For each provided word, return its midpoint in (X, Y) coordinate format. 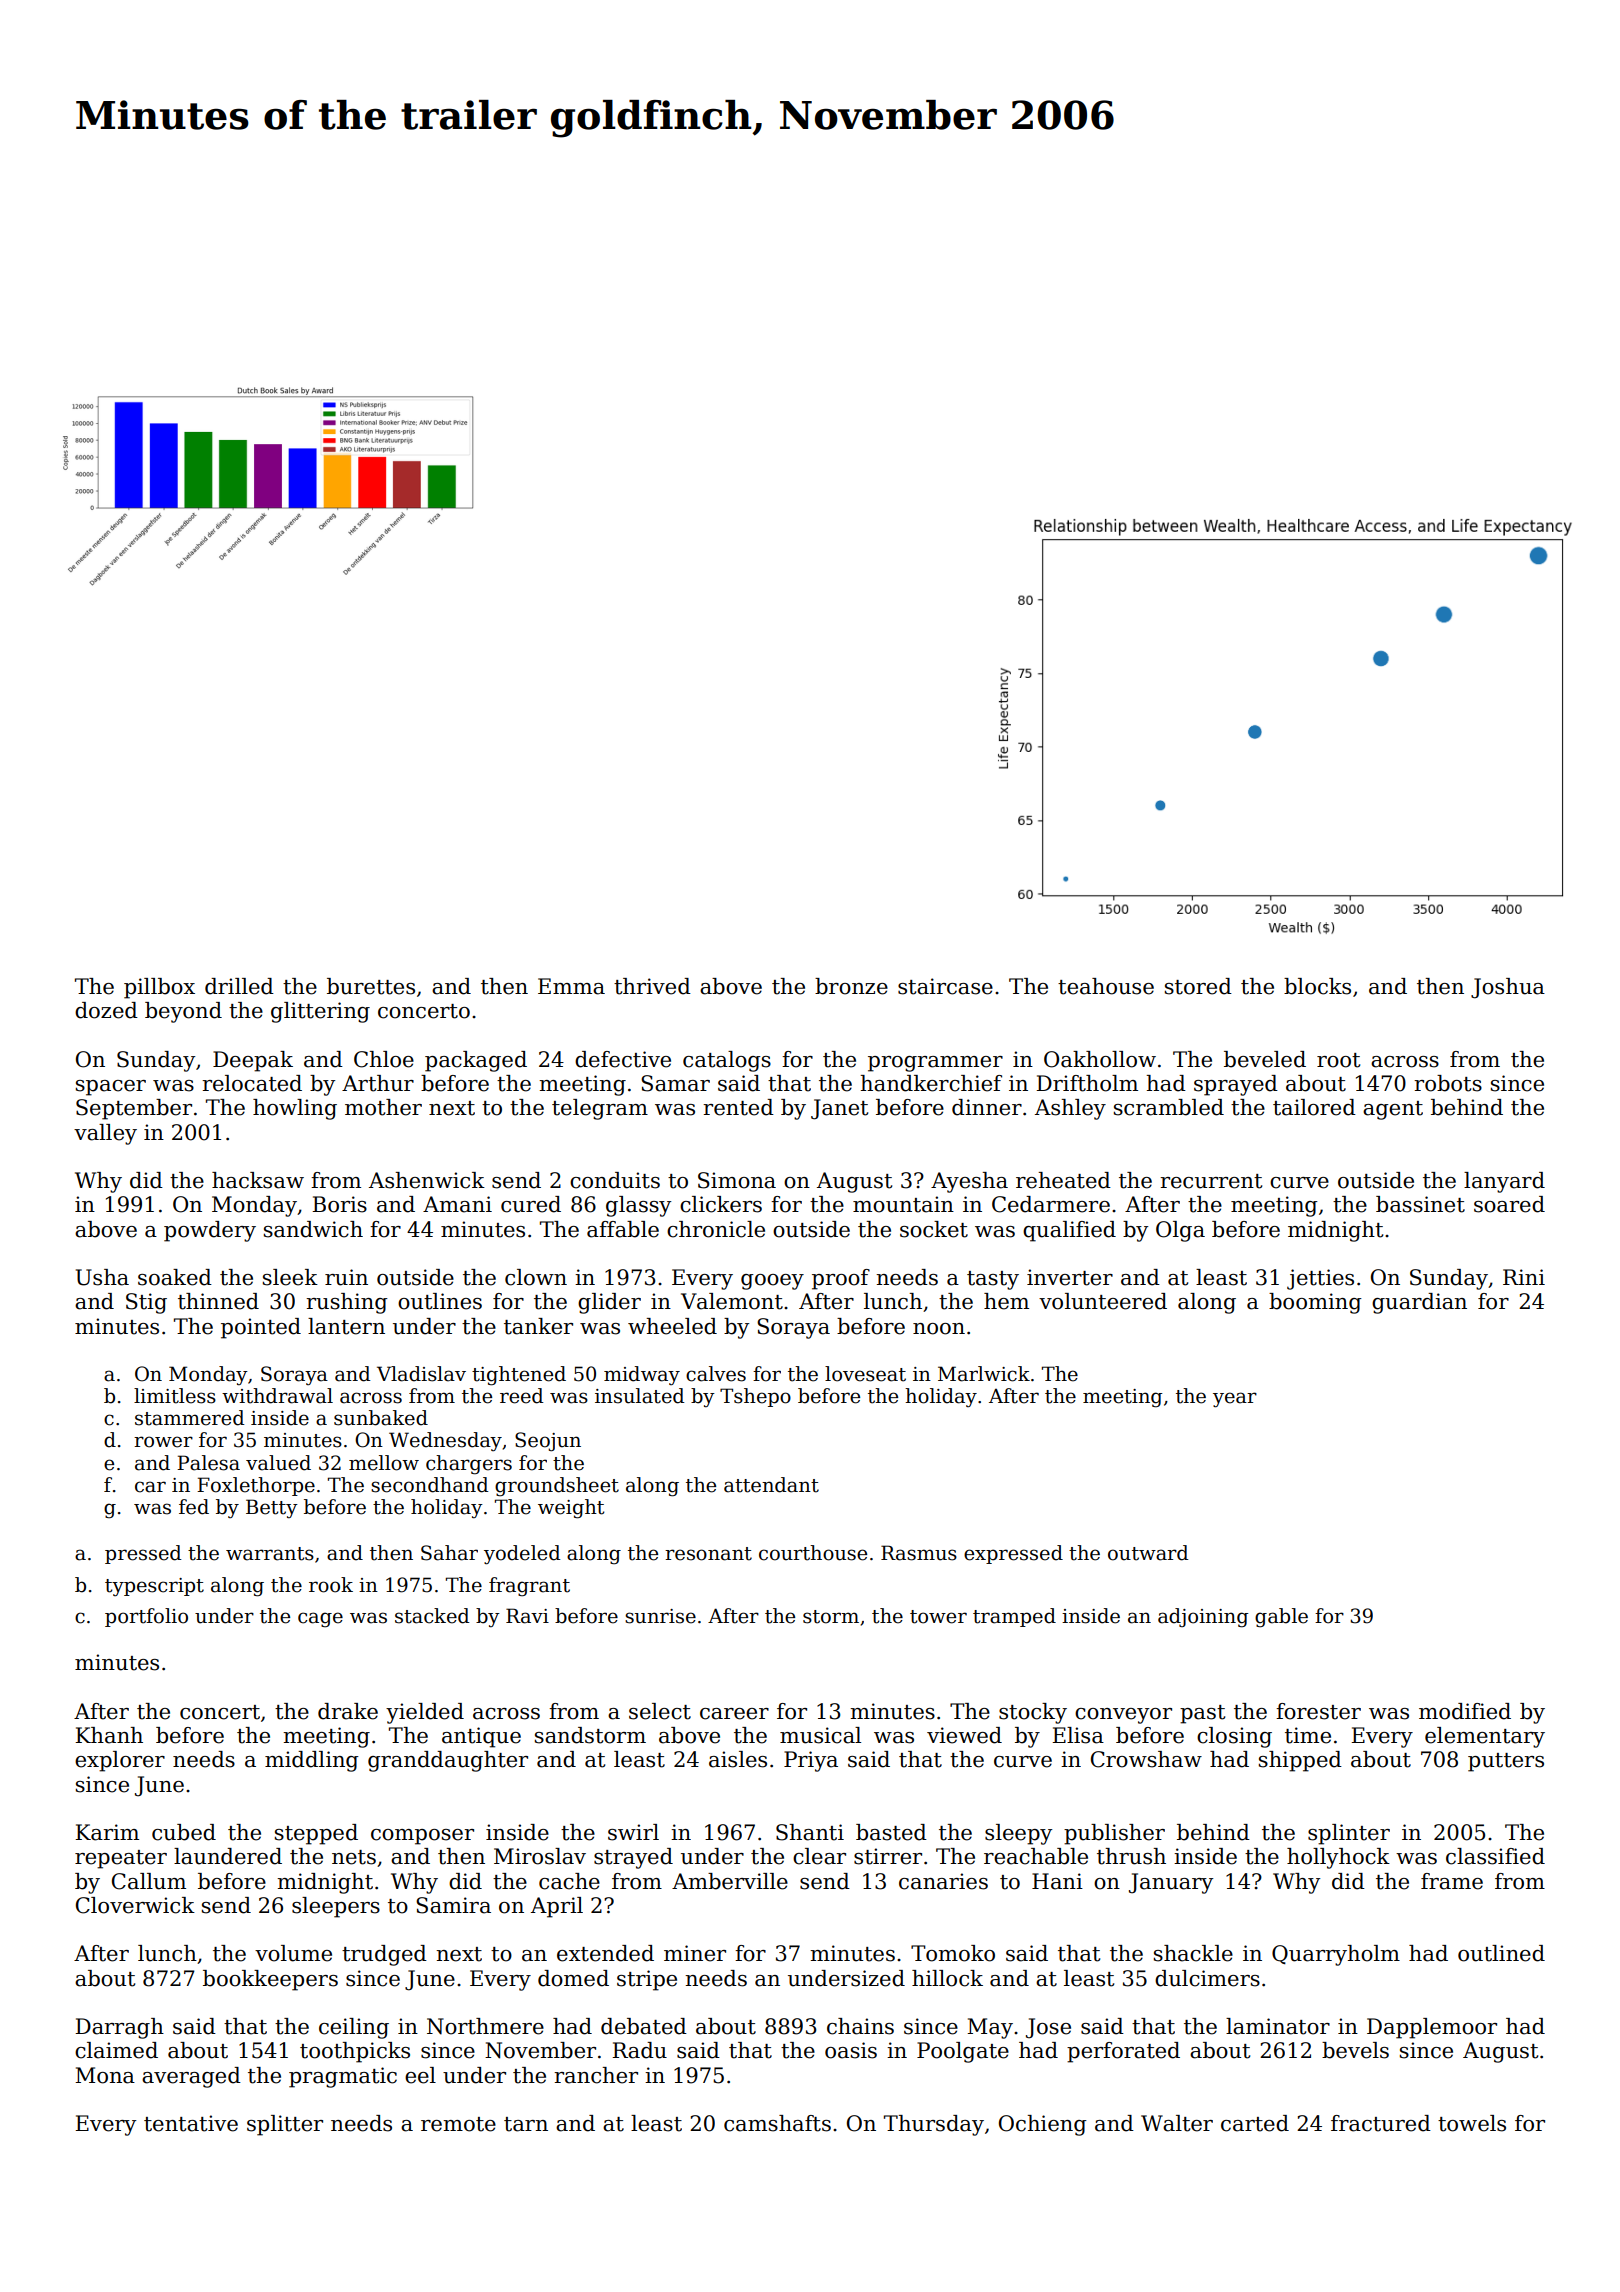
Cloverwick (135, 1905)
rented (738, 1107)
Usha (102, 1277)
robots (1448, 1083)
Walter (1177, 2123)
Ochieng (1043, 2125)
